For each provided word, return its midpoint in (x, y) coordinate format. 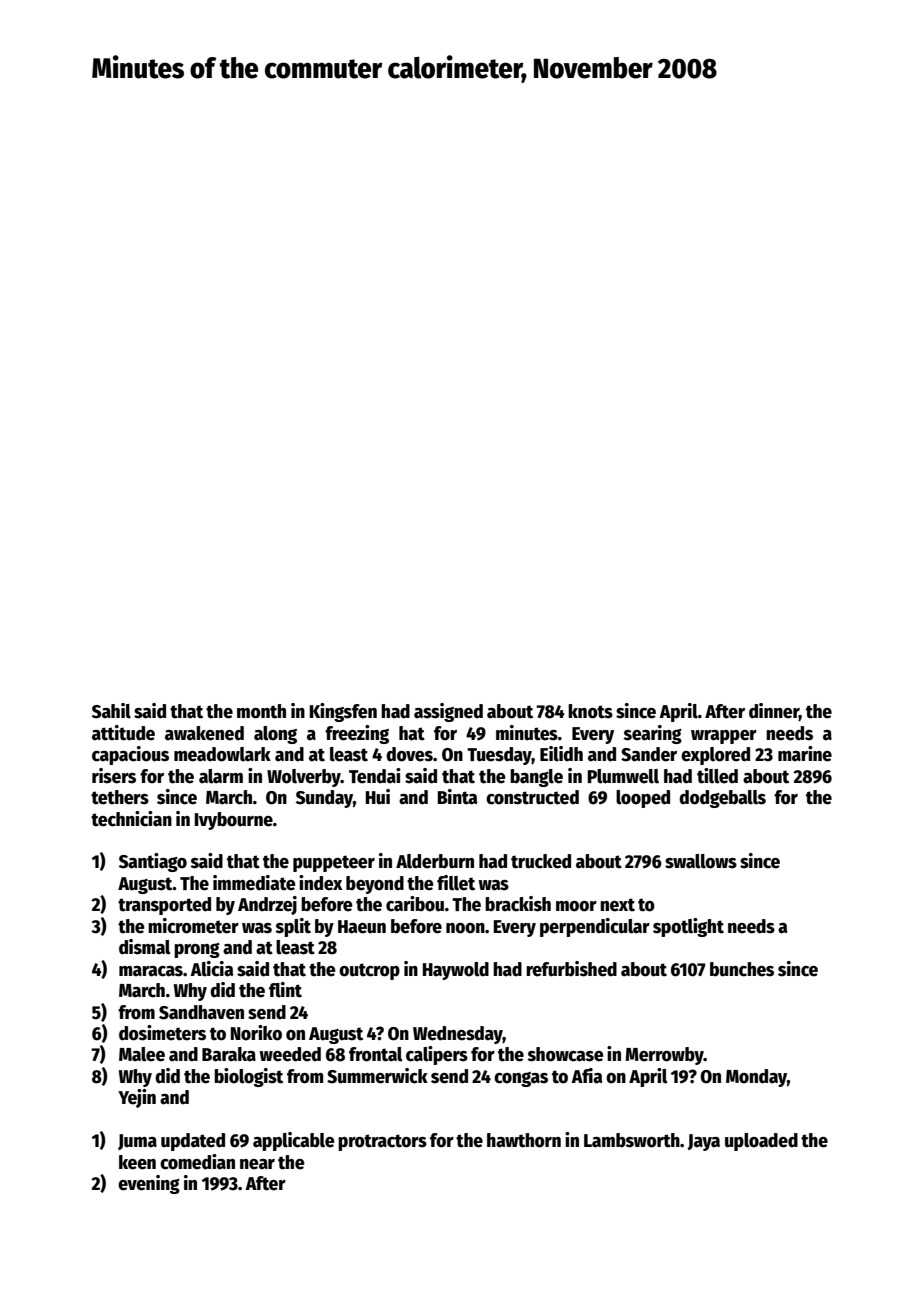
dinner (774, 712)
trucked (541, 861)
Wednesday (458, 1035)
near (257, 1164)
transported (164, 906)
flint (285, 990)
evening (149, 1184)
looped (643, 799)
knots (590, 711)
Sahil (111, 711)
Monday (756, 1078)
